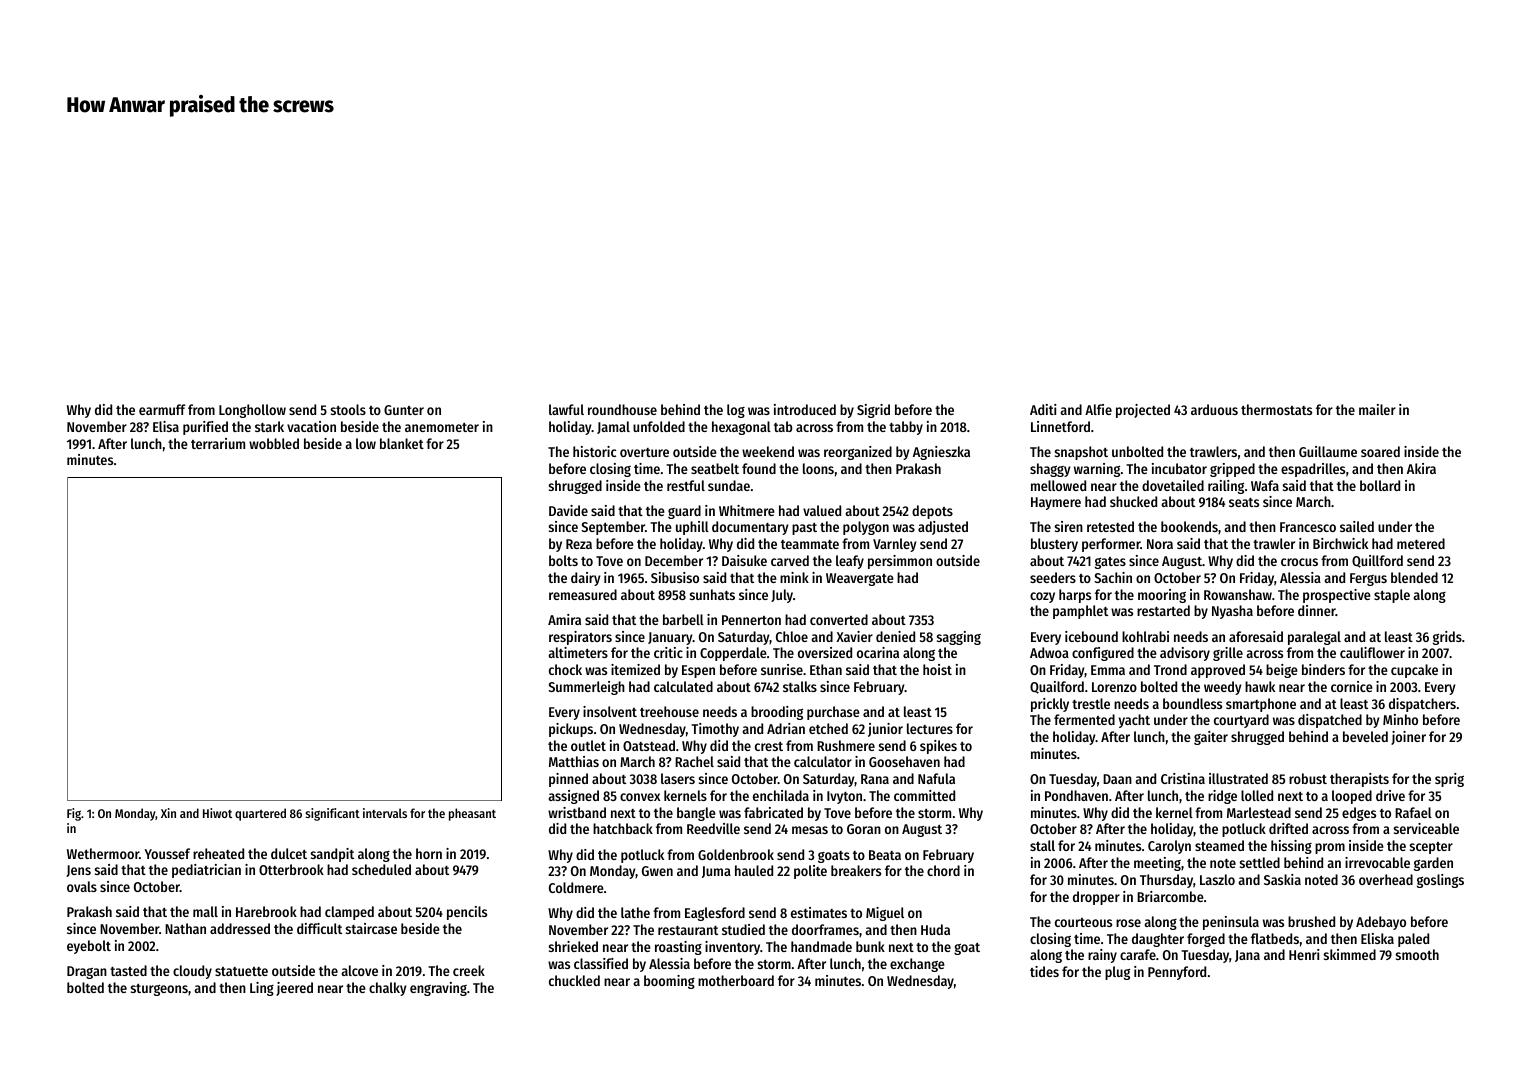 This screenshot has width=1532, height=1083. Describe the element at coordinates (574, 980) in the screenshot. I see `chuckled` at that location.
